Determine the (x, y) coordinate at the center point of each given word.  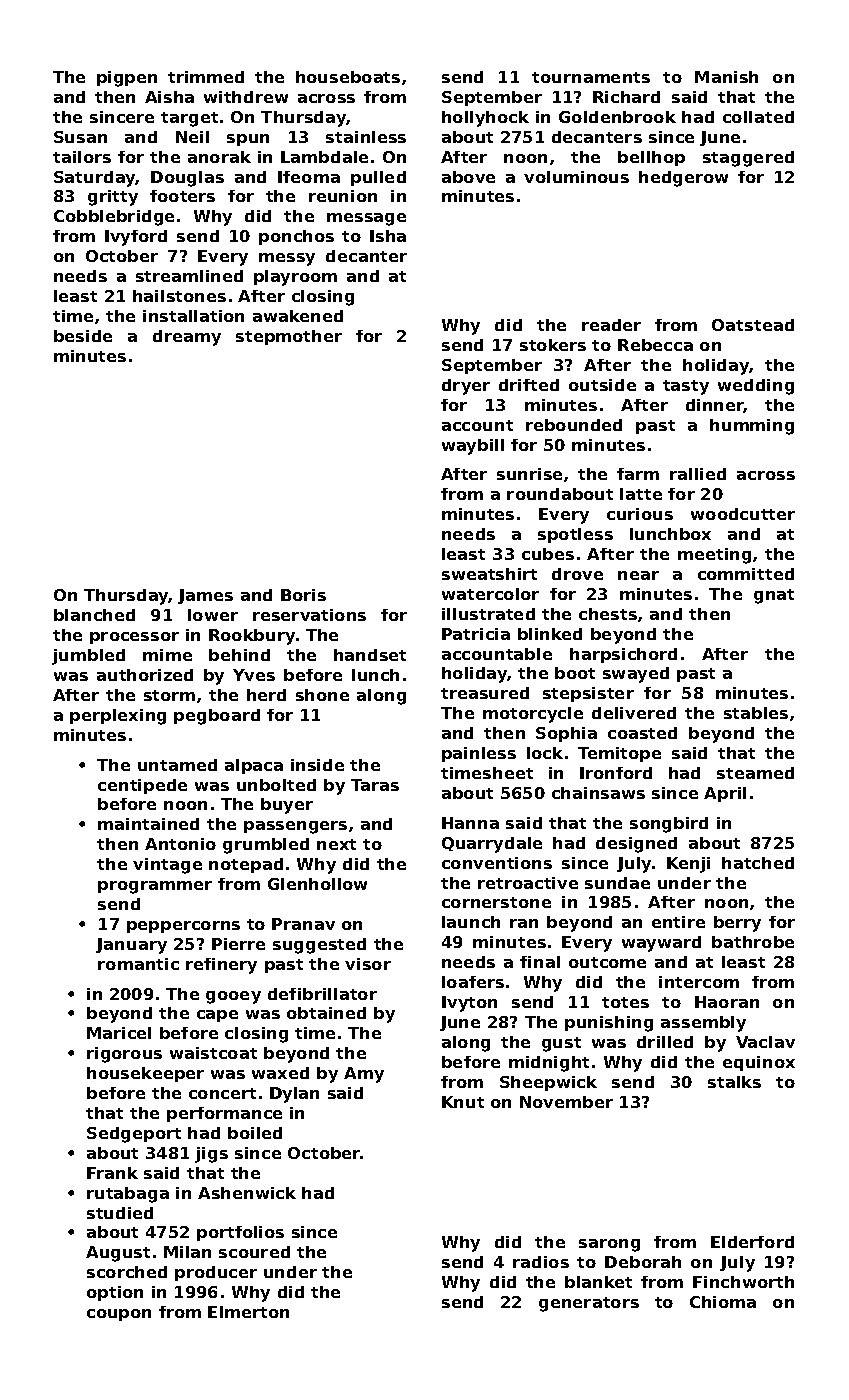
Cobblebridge (114, 218)
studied (120, 1213)
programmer (155, 887)
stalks (734, 1082)
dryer (466, 387)
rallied (698, 474)
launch (471, 922)
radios (541, 1262)
